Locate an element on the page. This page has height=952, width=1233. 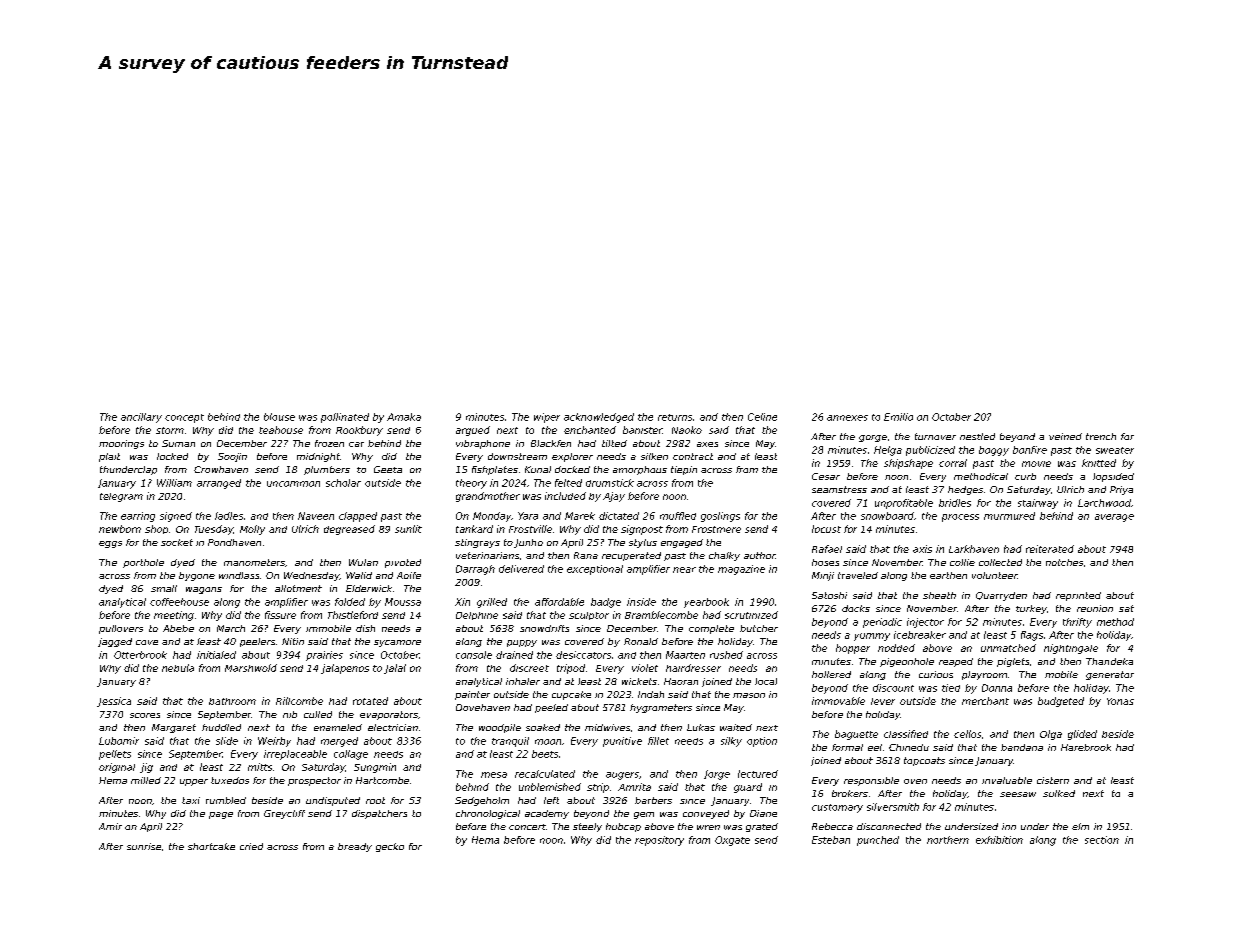
snowboard is located at coordinates (887, 516).
